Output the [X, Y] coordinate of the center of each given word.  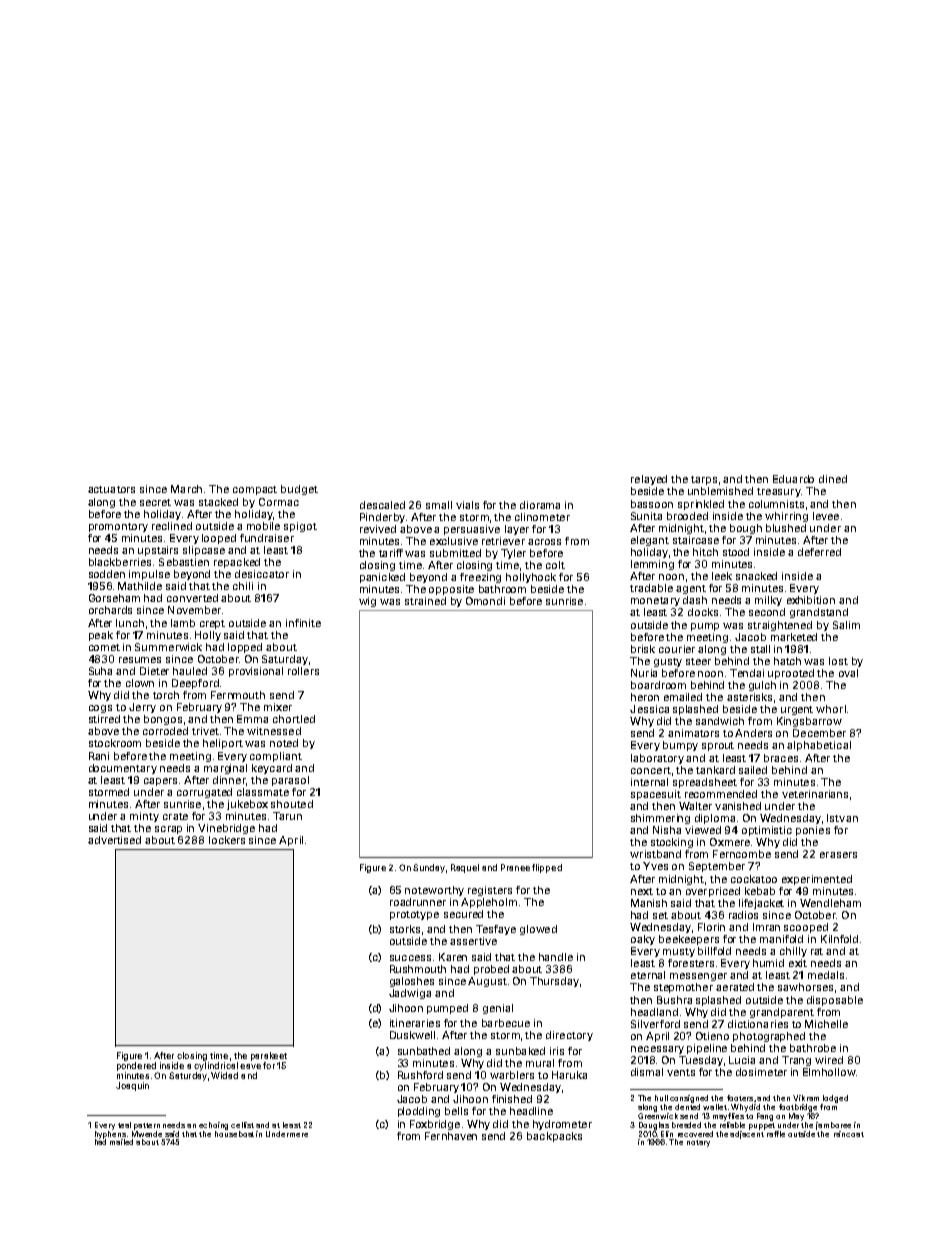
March [186, 489]
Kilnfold [839, 939]
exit [798, 963]
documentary [123, 769]
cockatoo [754, 879]
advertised [114, 840]
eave [250, 1066]
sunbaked [520, 1051]
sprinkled [701, 505]
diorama [540, 505]
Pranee [515, 867]
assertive [473, 941]
